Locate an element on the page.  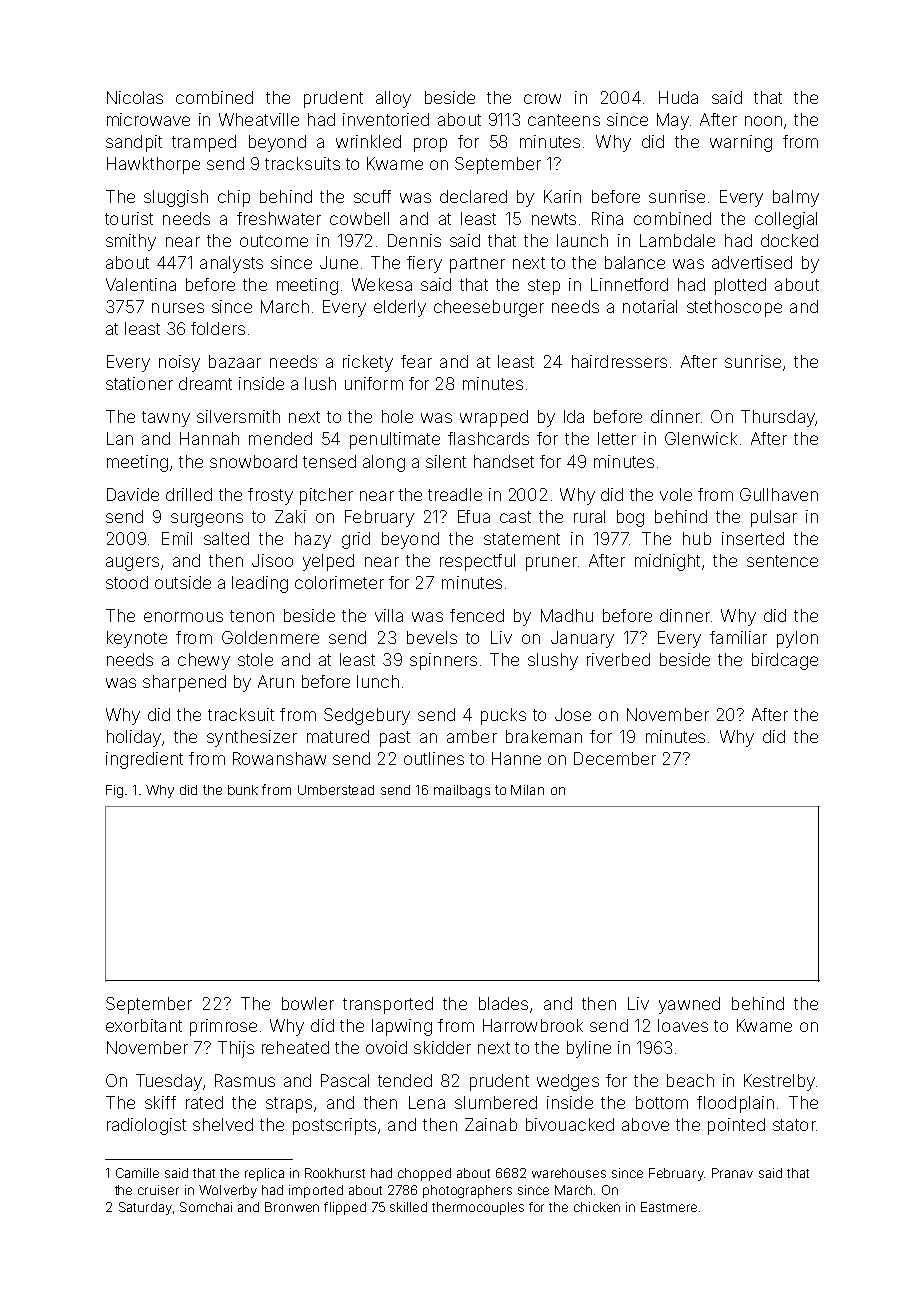
Umberstead is located at coordinates (336, 790).
